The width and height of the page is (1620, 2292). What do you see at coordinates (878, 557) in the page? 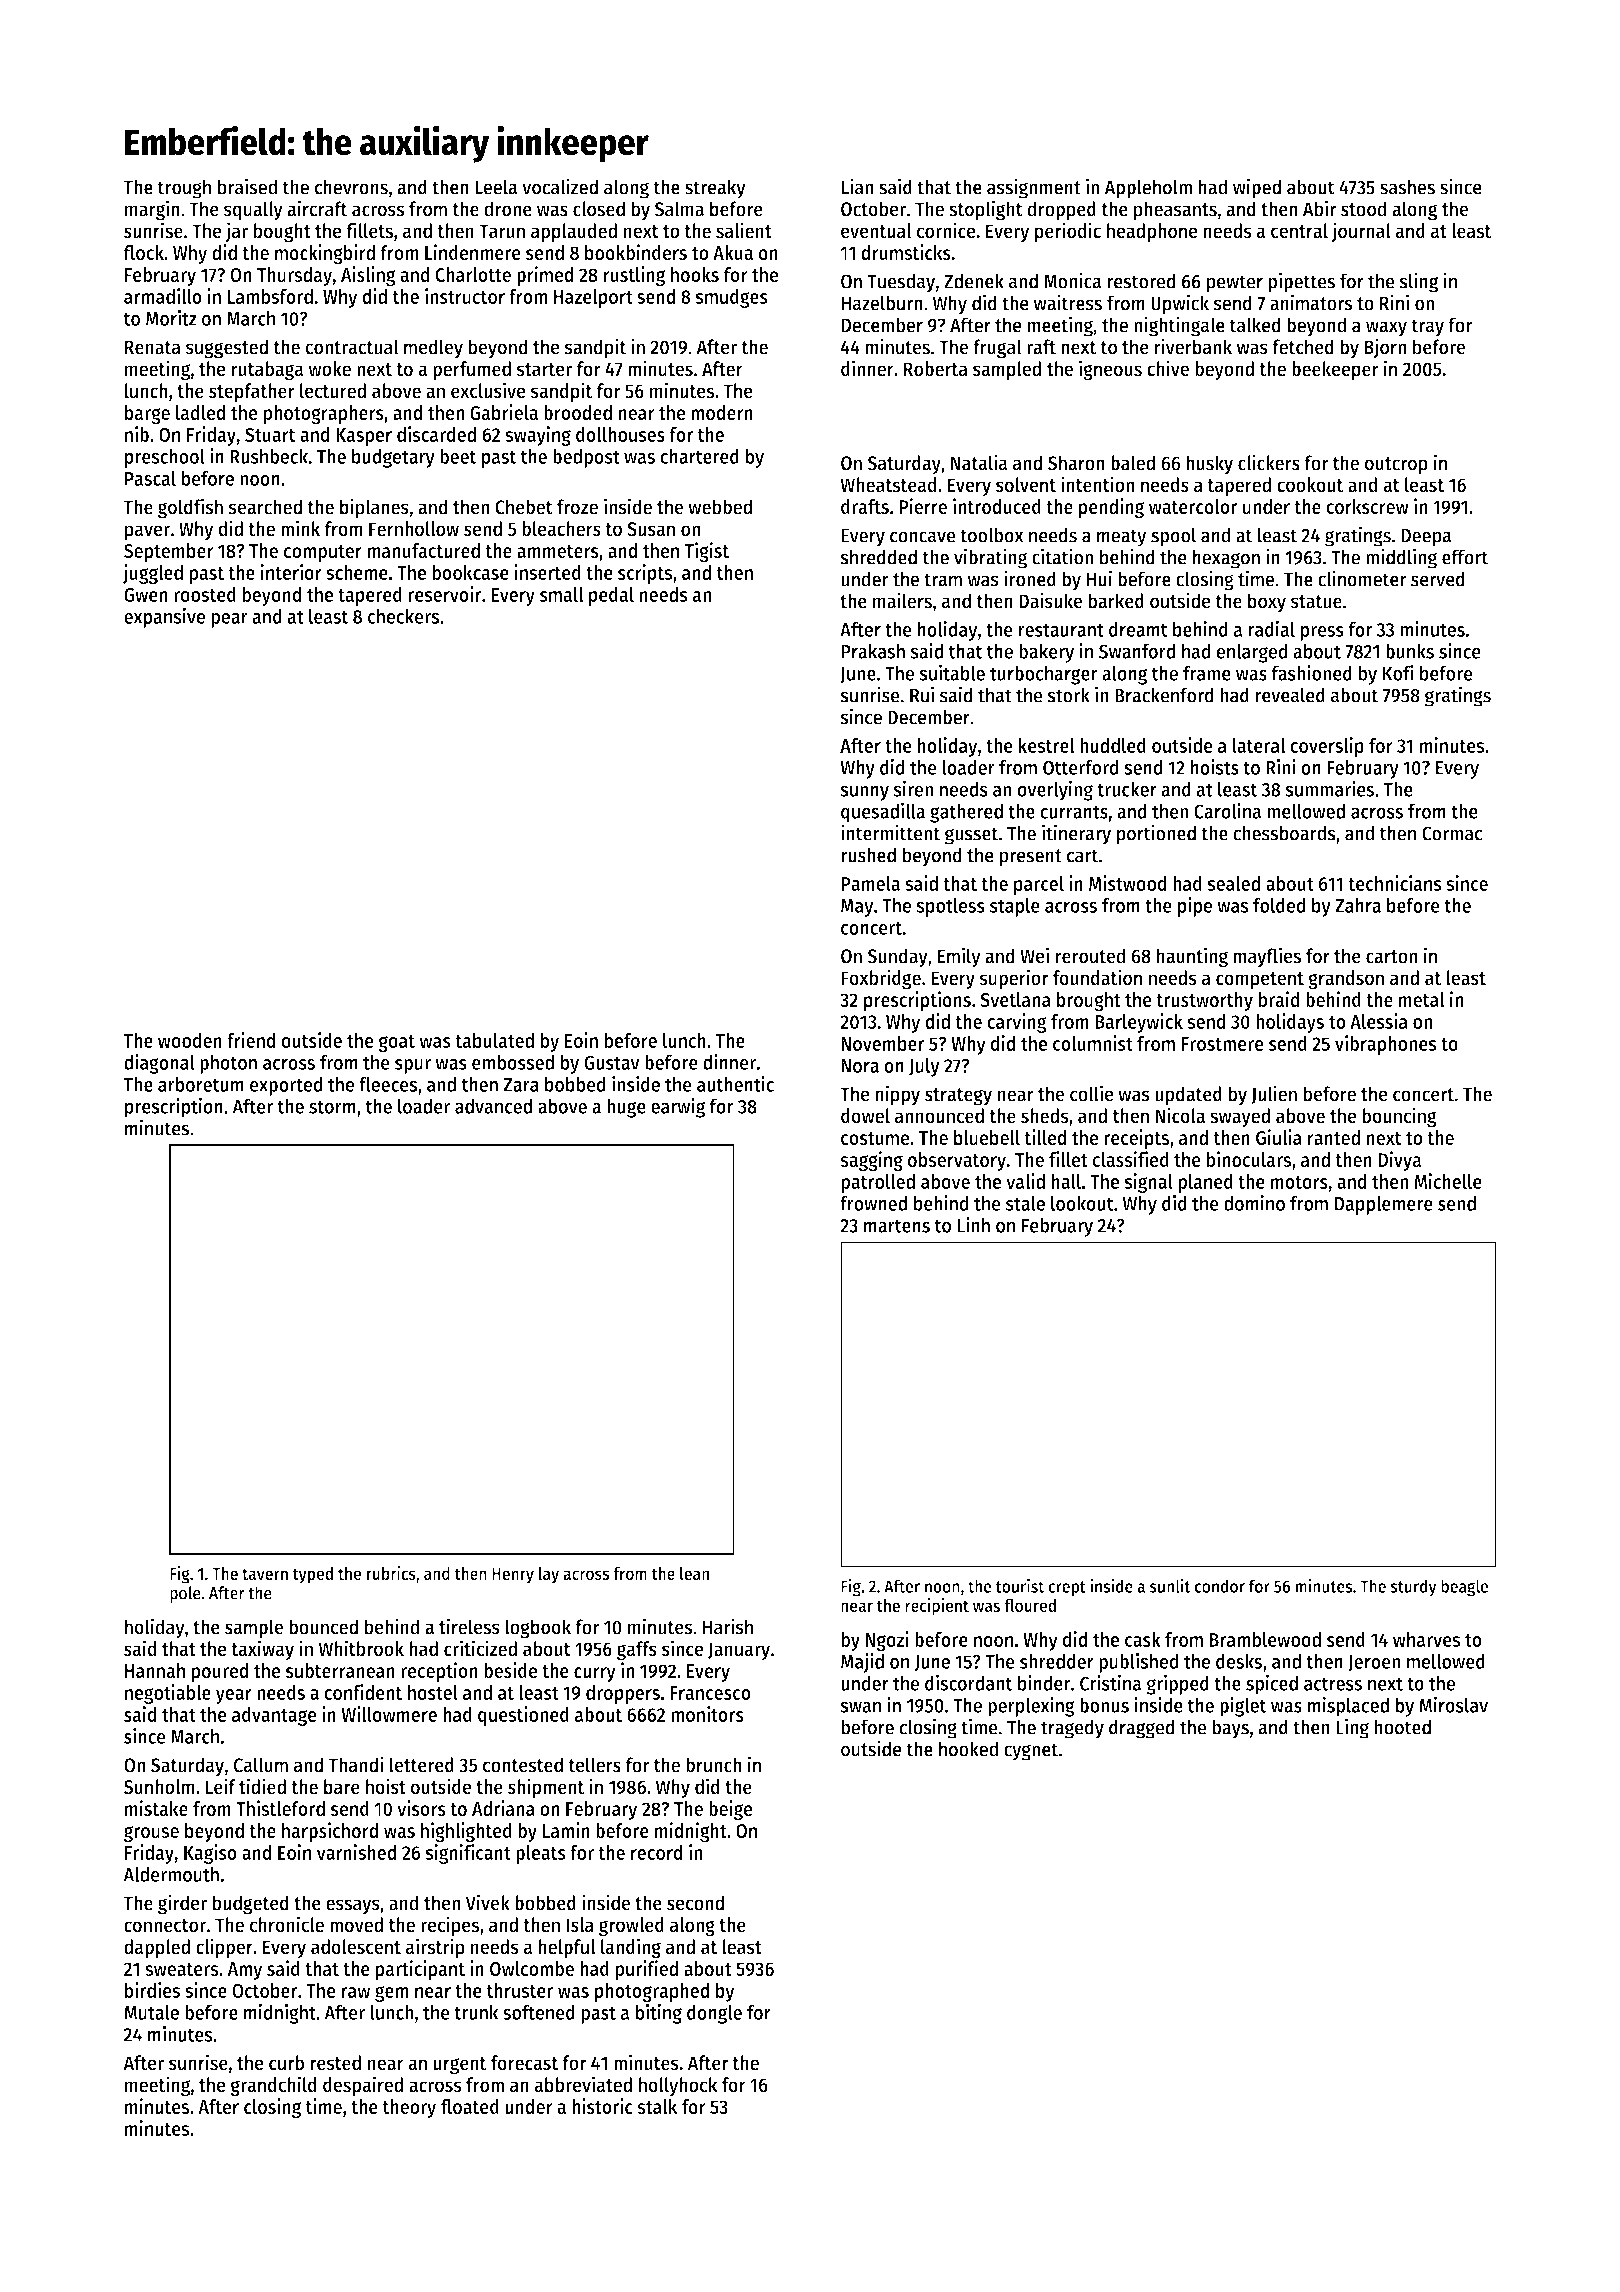
I see `shredded` at bounding box center [878, 557].
